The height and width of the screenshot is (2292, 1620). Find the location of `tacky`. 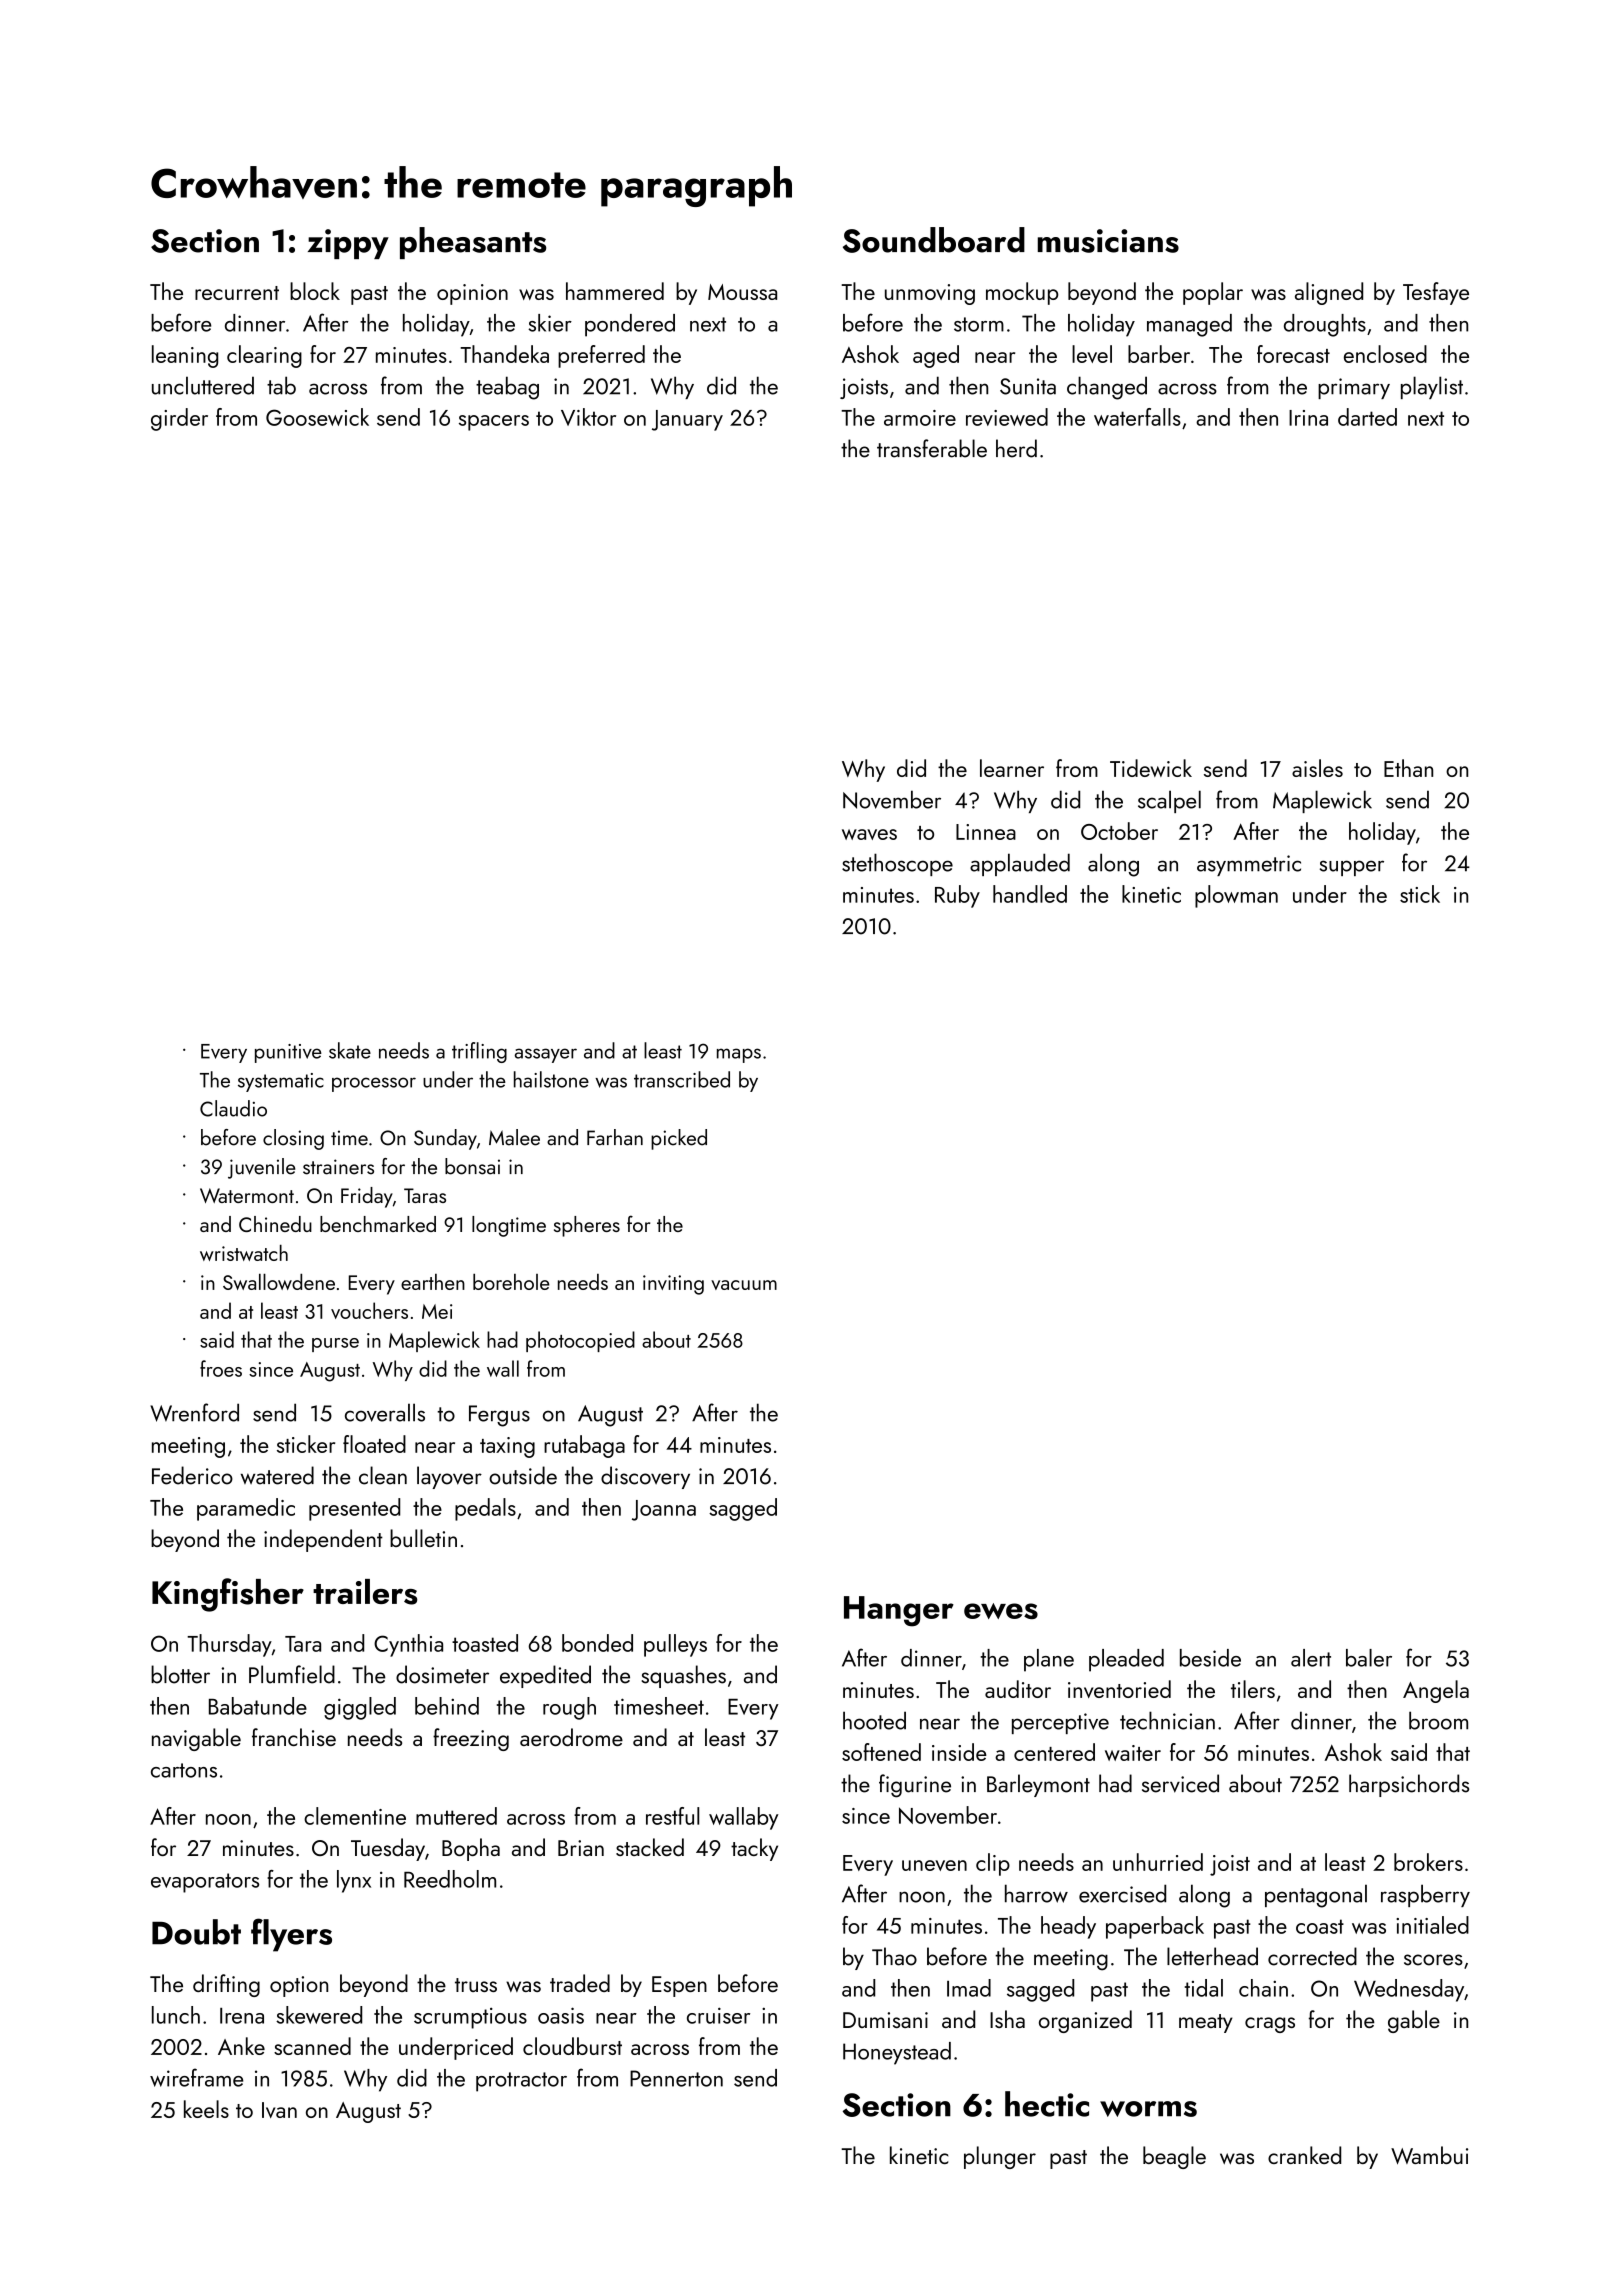

tacky is located at coordinates (754, 1849).
